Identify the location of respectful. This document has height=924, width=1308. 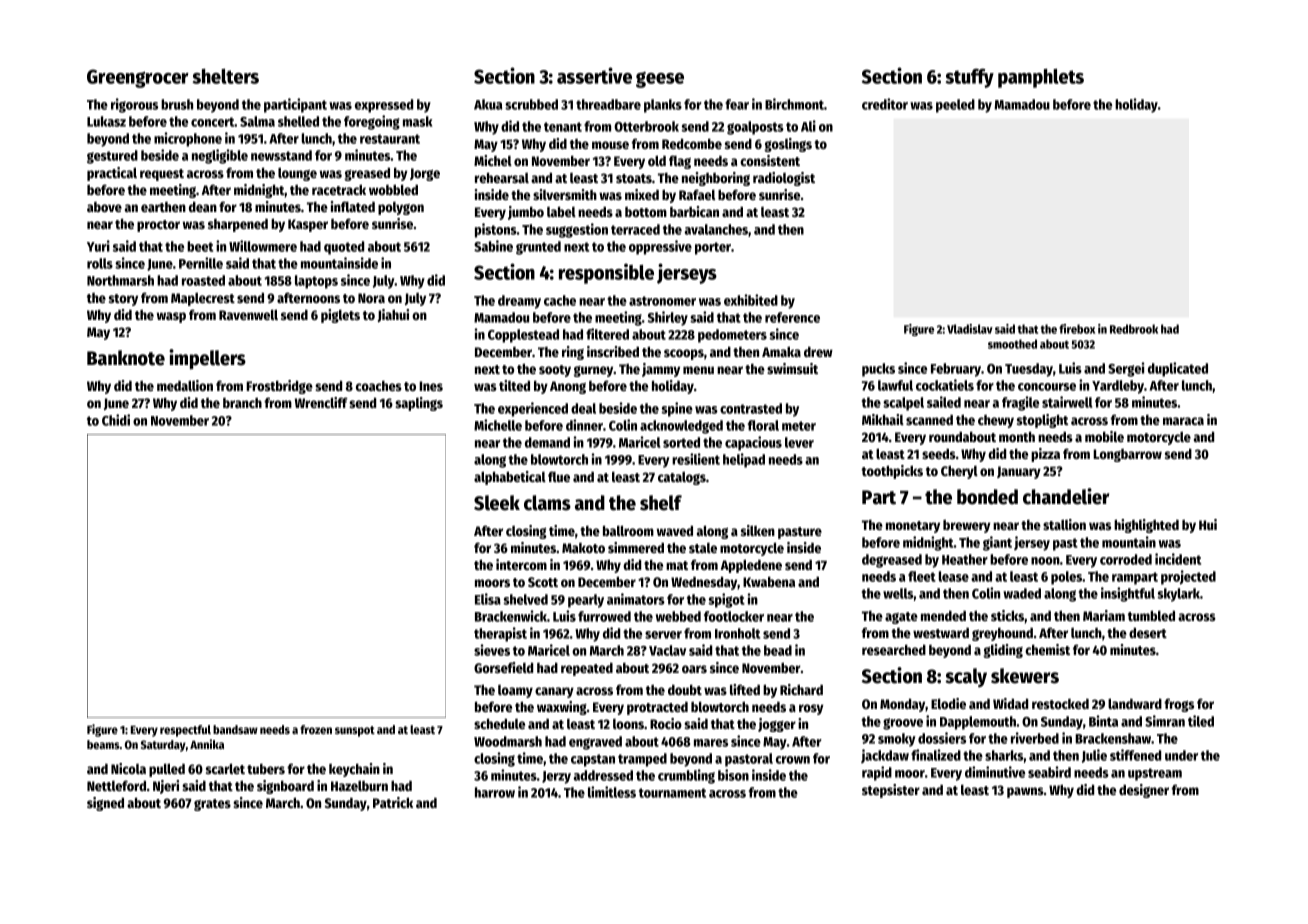
(185, 731).
